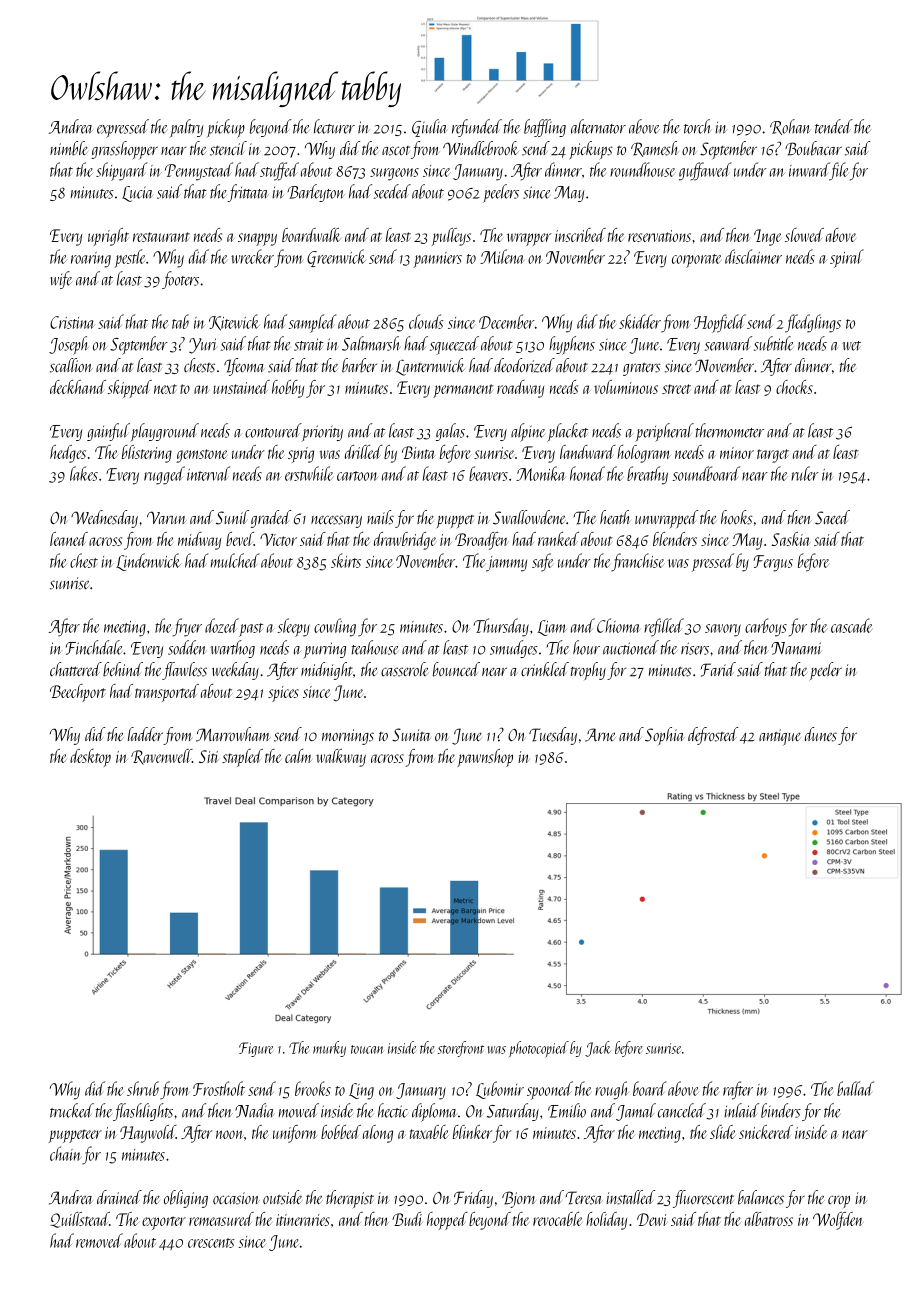 Image resolution: width=924 pixels, height=1308 pixels. I want to click on pawnshop, so click(485, 758).
